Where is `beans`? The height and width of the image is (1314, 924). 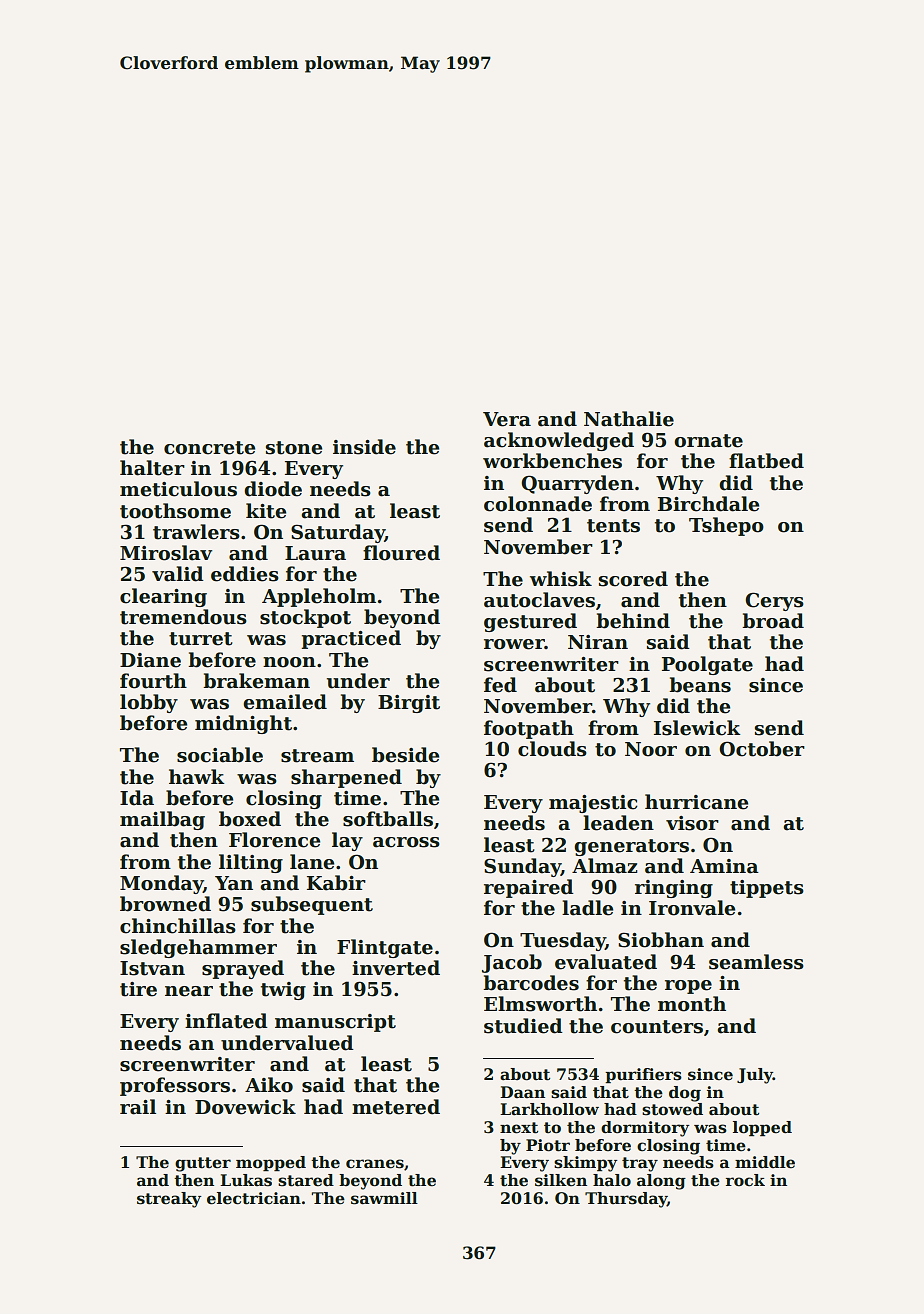
beans is located at coordinates (700, 685).
